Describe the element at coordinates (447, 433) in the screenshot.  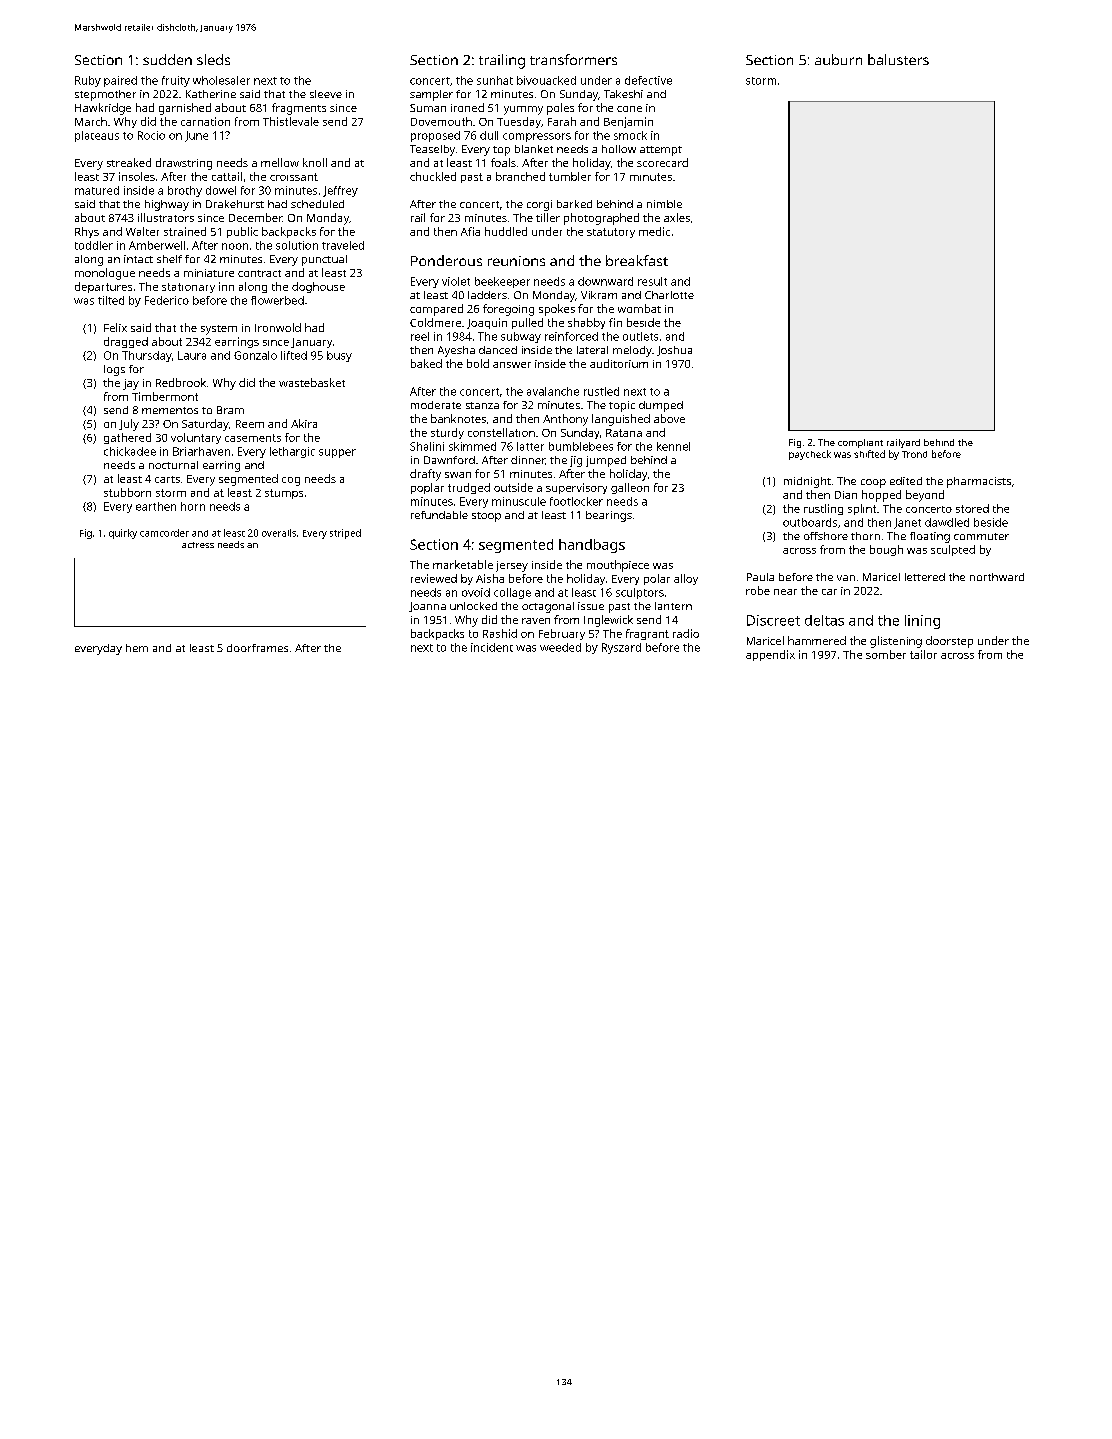
I see `sturdy` at that location.
